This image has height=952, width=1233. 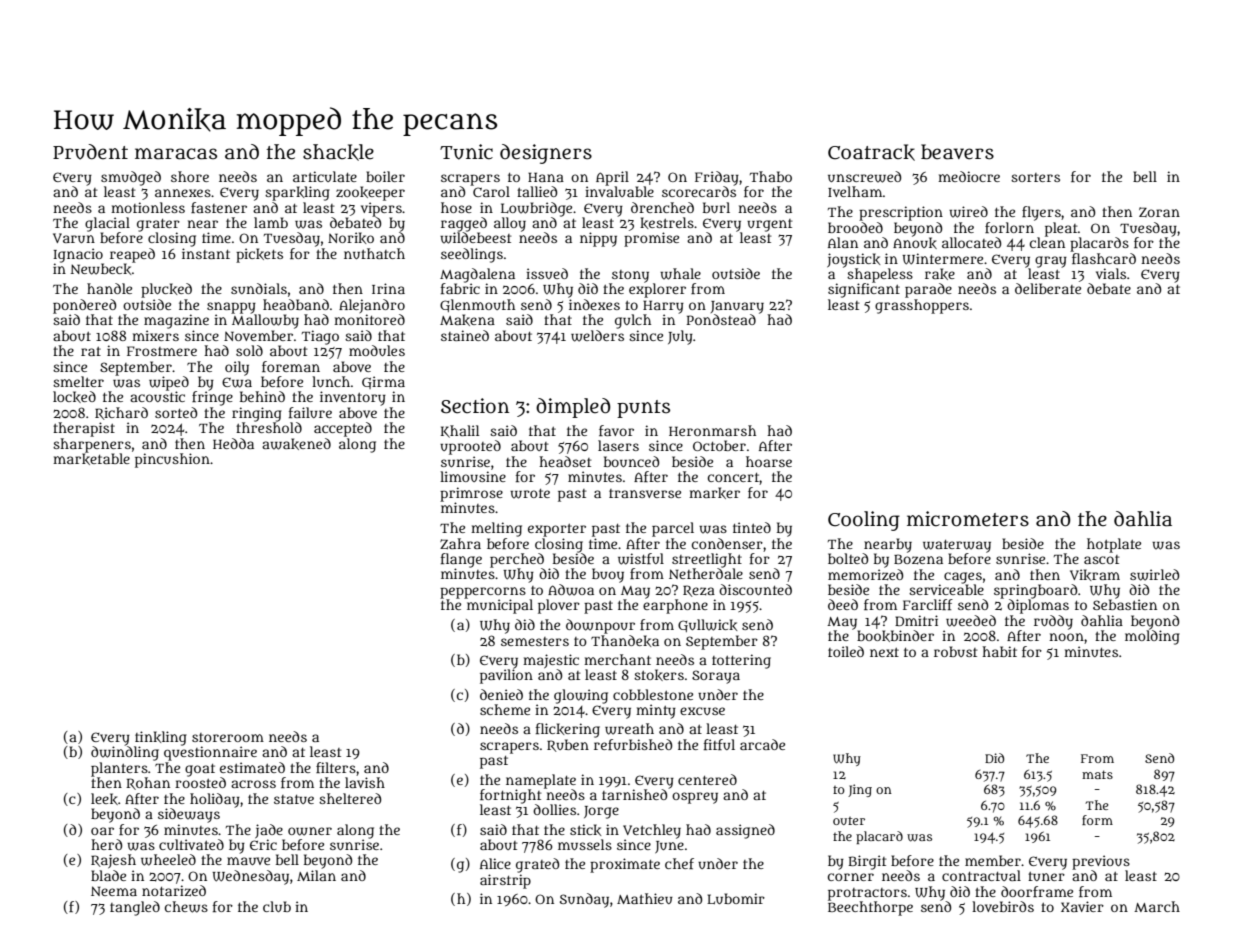 What do you see at coordinates (212, 398) in the image?
I see `fringe` at bounding box center [212, 398].
